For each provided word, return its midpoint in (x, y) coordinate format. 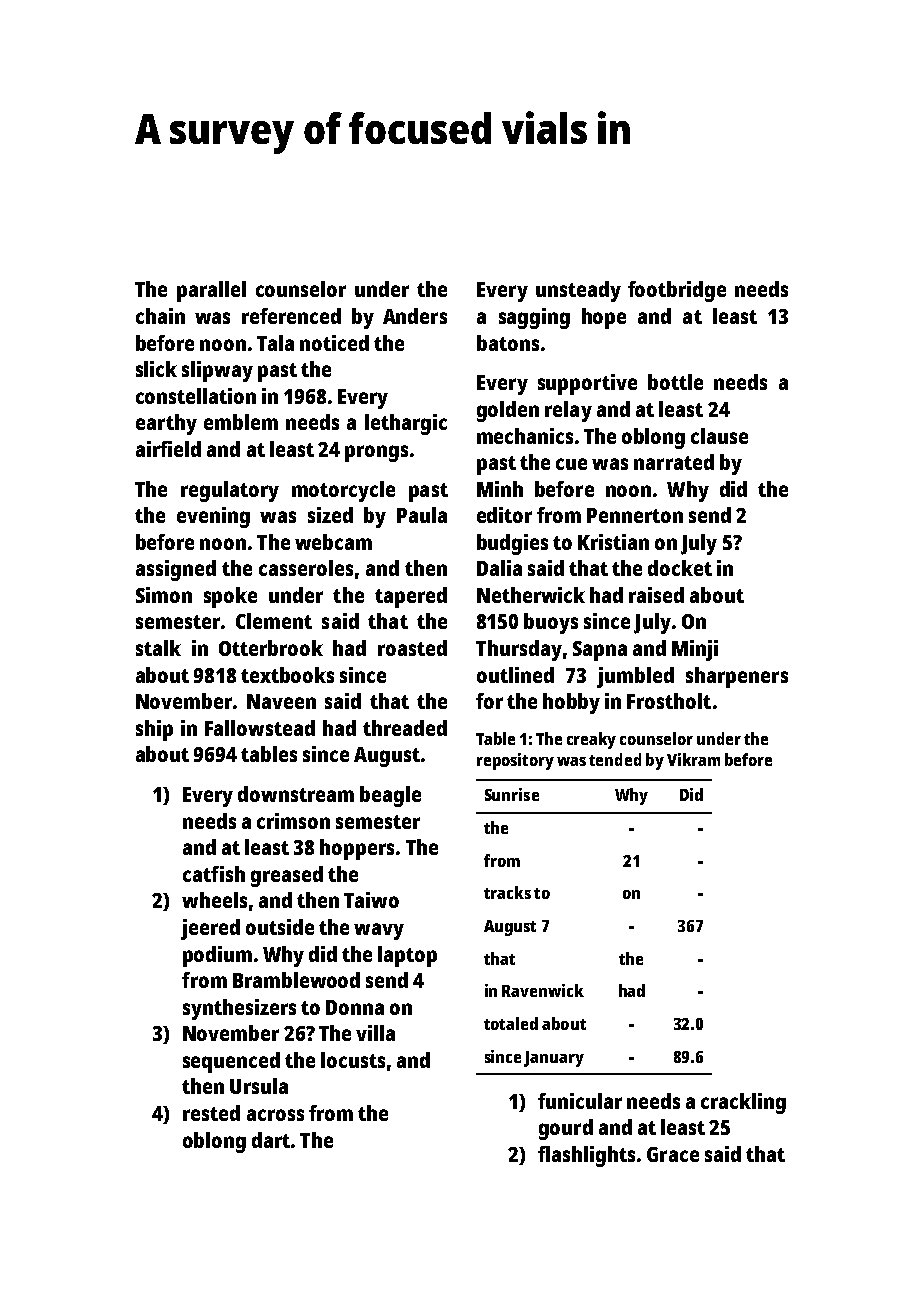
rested (211, 1113)
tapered (411, 597)
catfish (214, 874)
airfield (168, 449)
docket (680, 568)
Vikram (693, 759)
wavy (379, 931)
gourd (566, 1129)
